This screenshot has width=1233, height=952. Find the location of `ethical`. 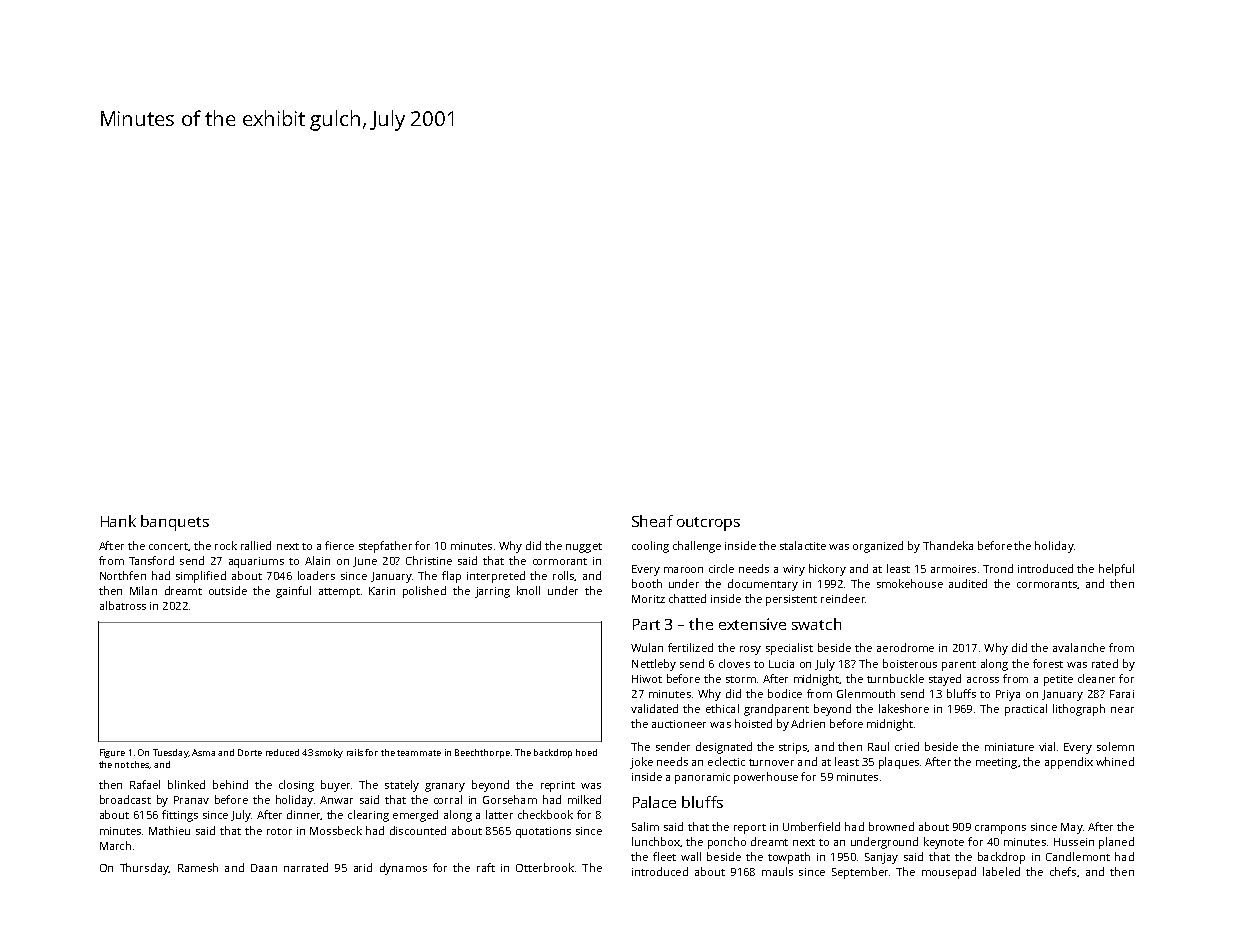

ethical is located at coordinates (722, 708).
